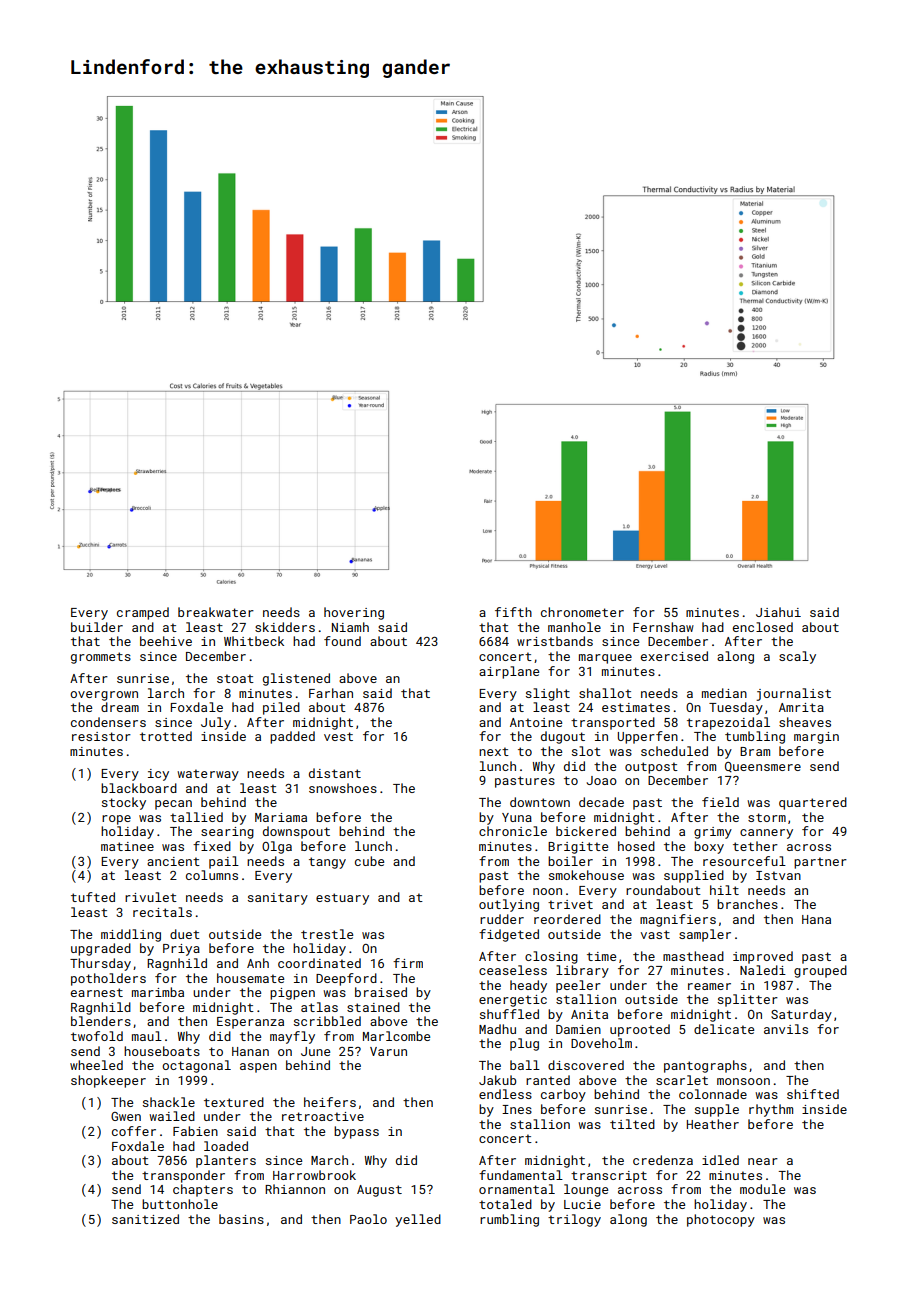 This page has height=1308, width=924. What do you see at coordinates (343, 788) in the page?
I see `snowshoes` at bounding box center [343, 788].
